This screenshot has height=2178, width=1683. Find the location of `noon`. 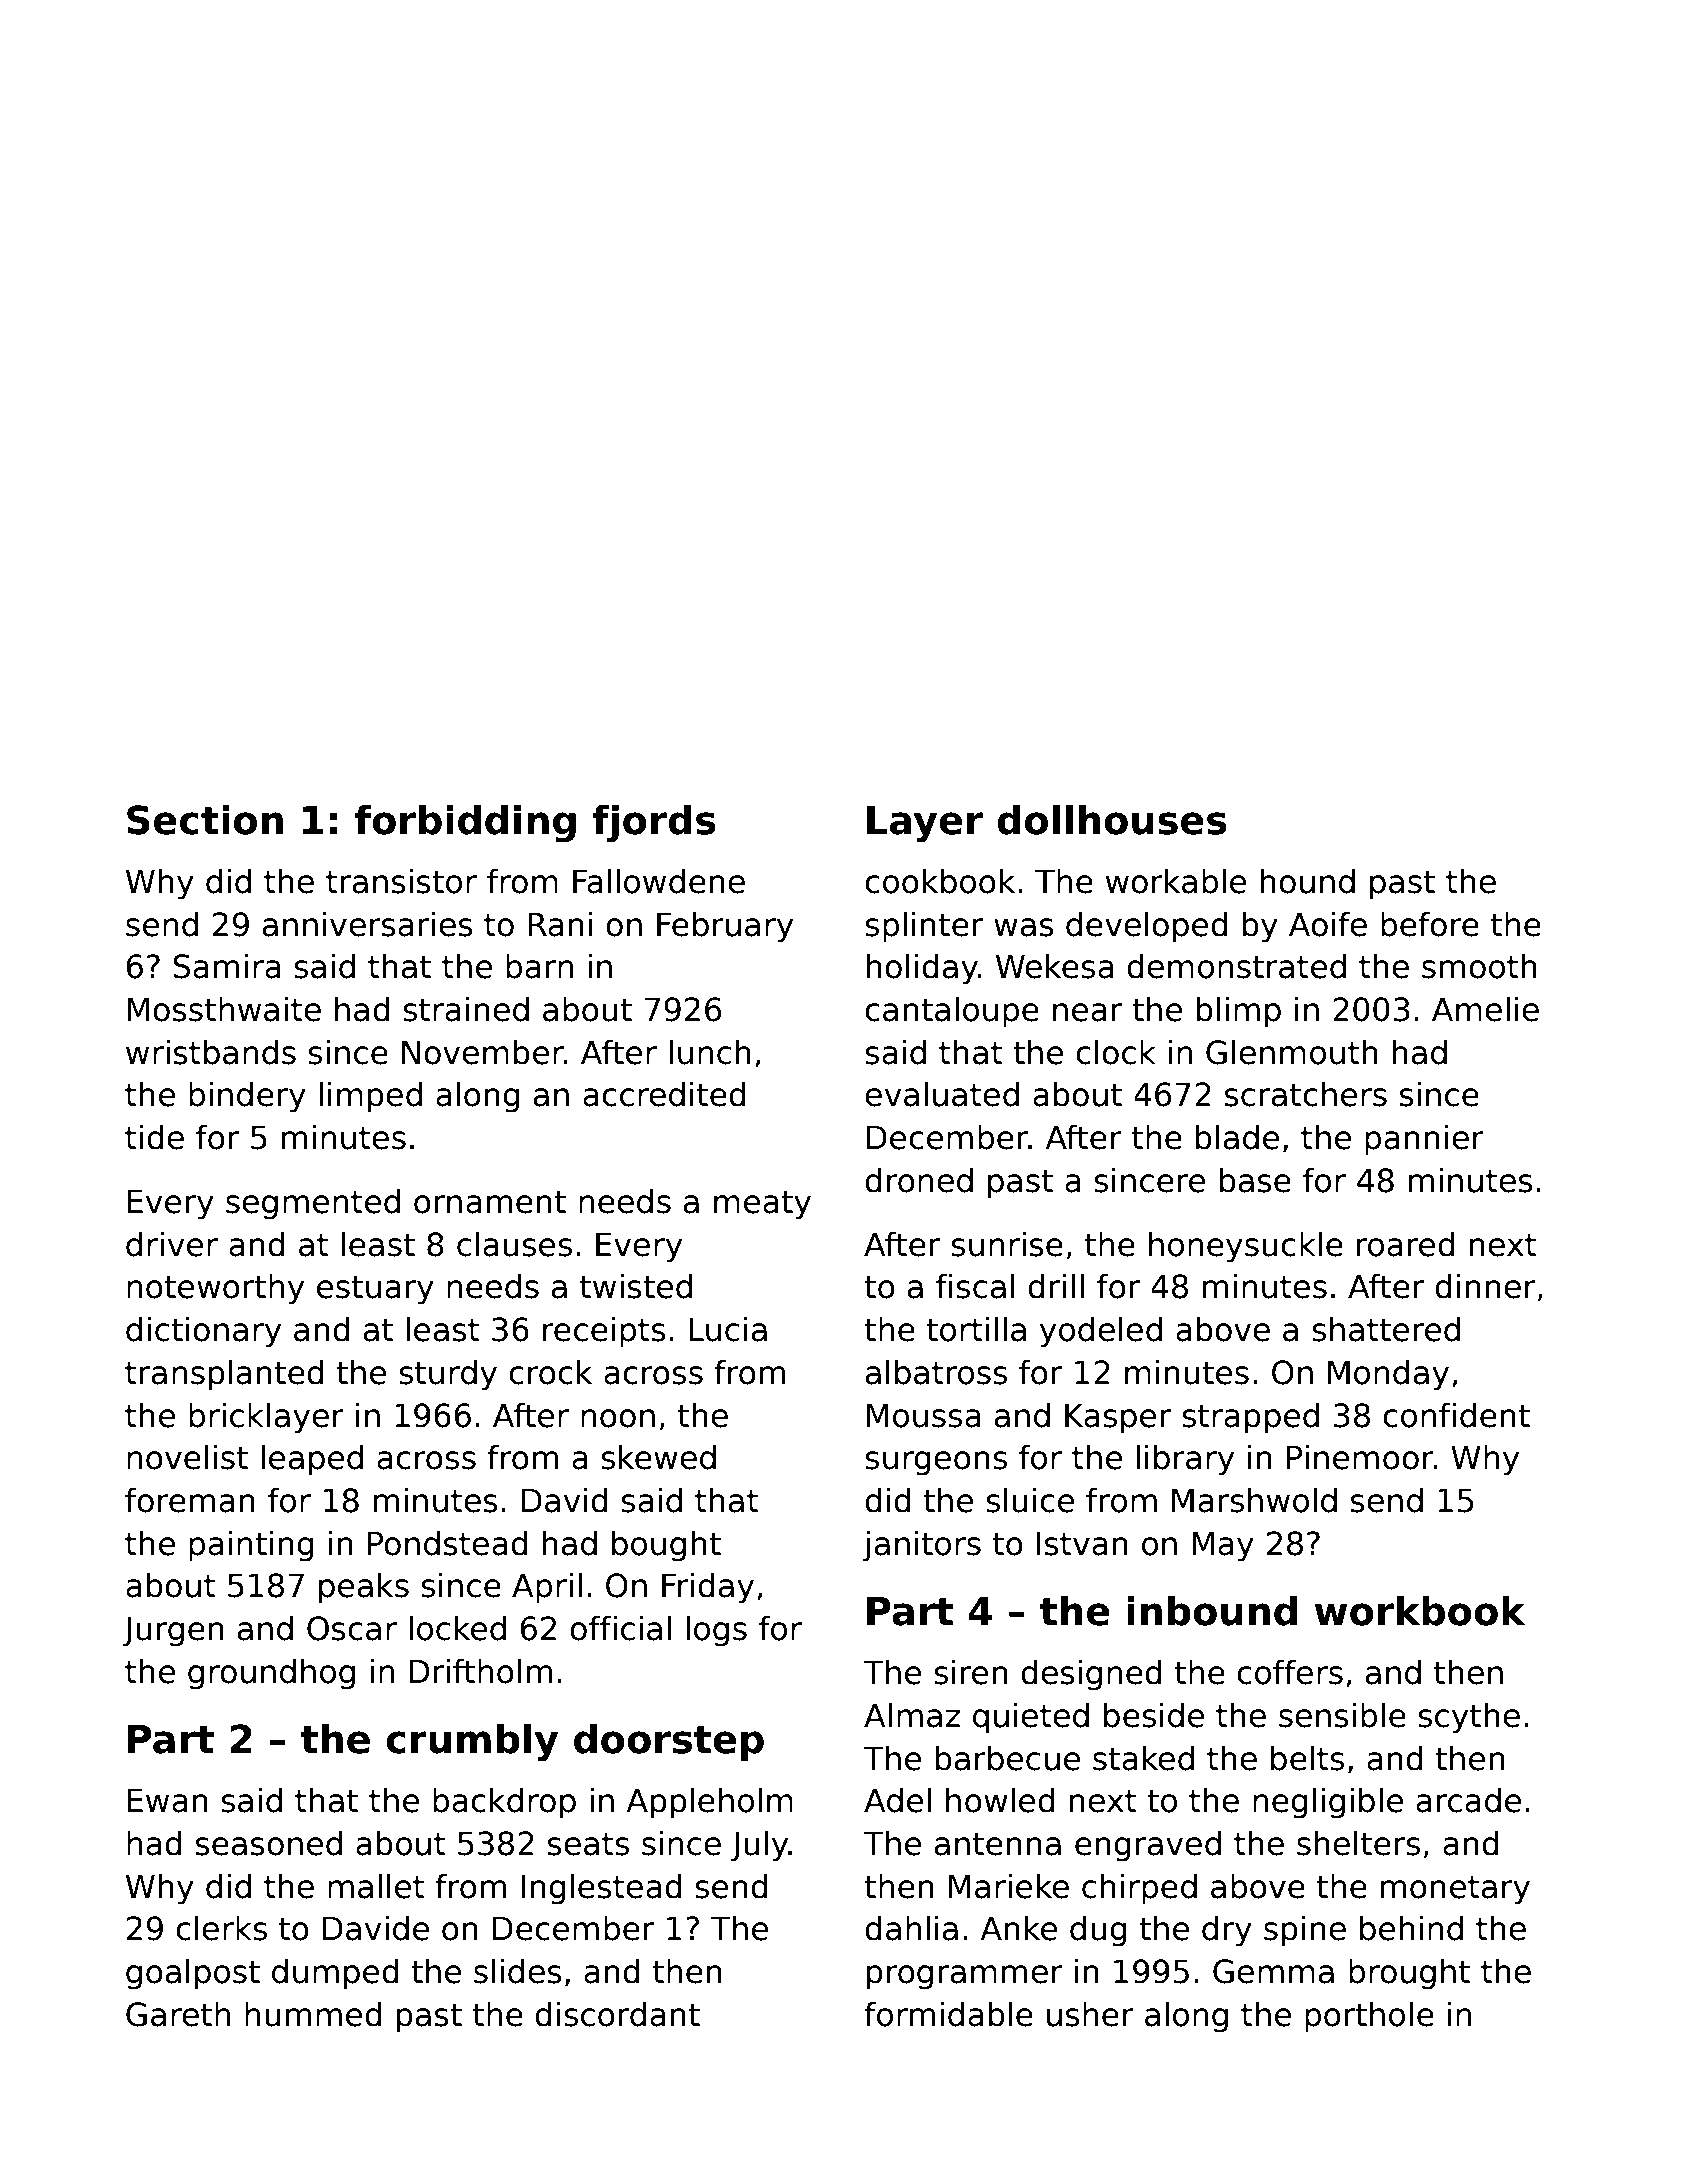

noon is located at coordinates (618, 1418).
